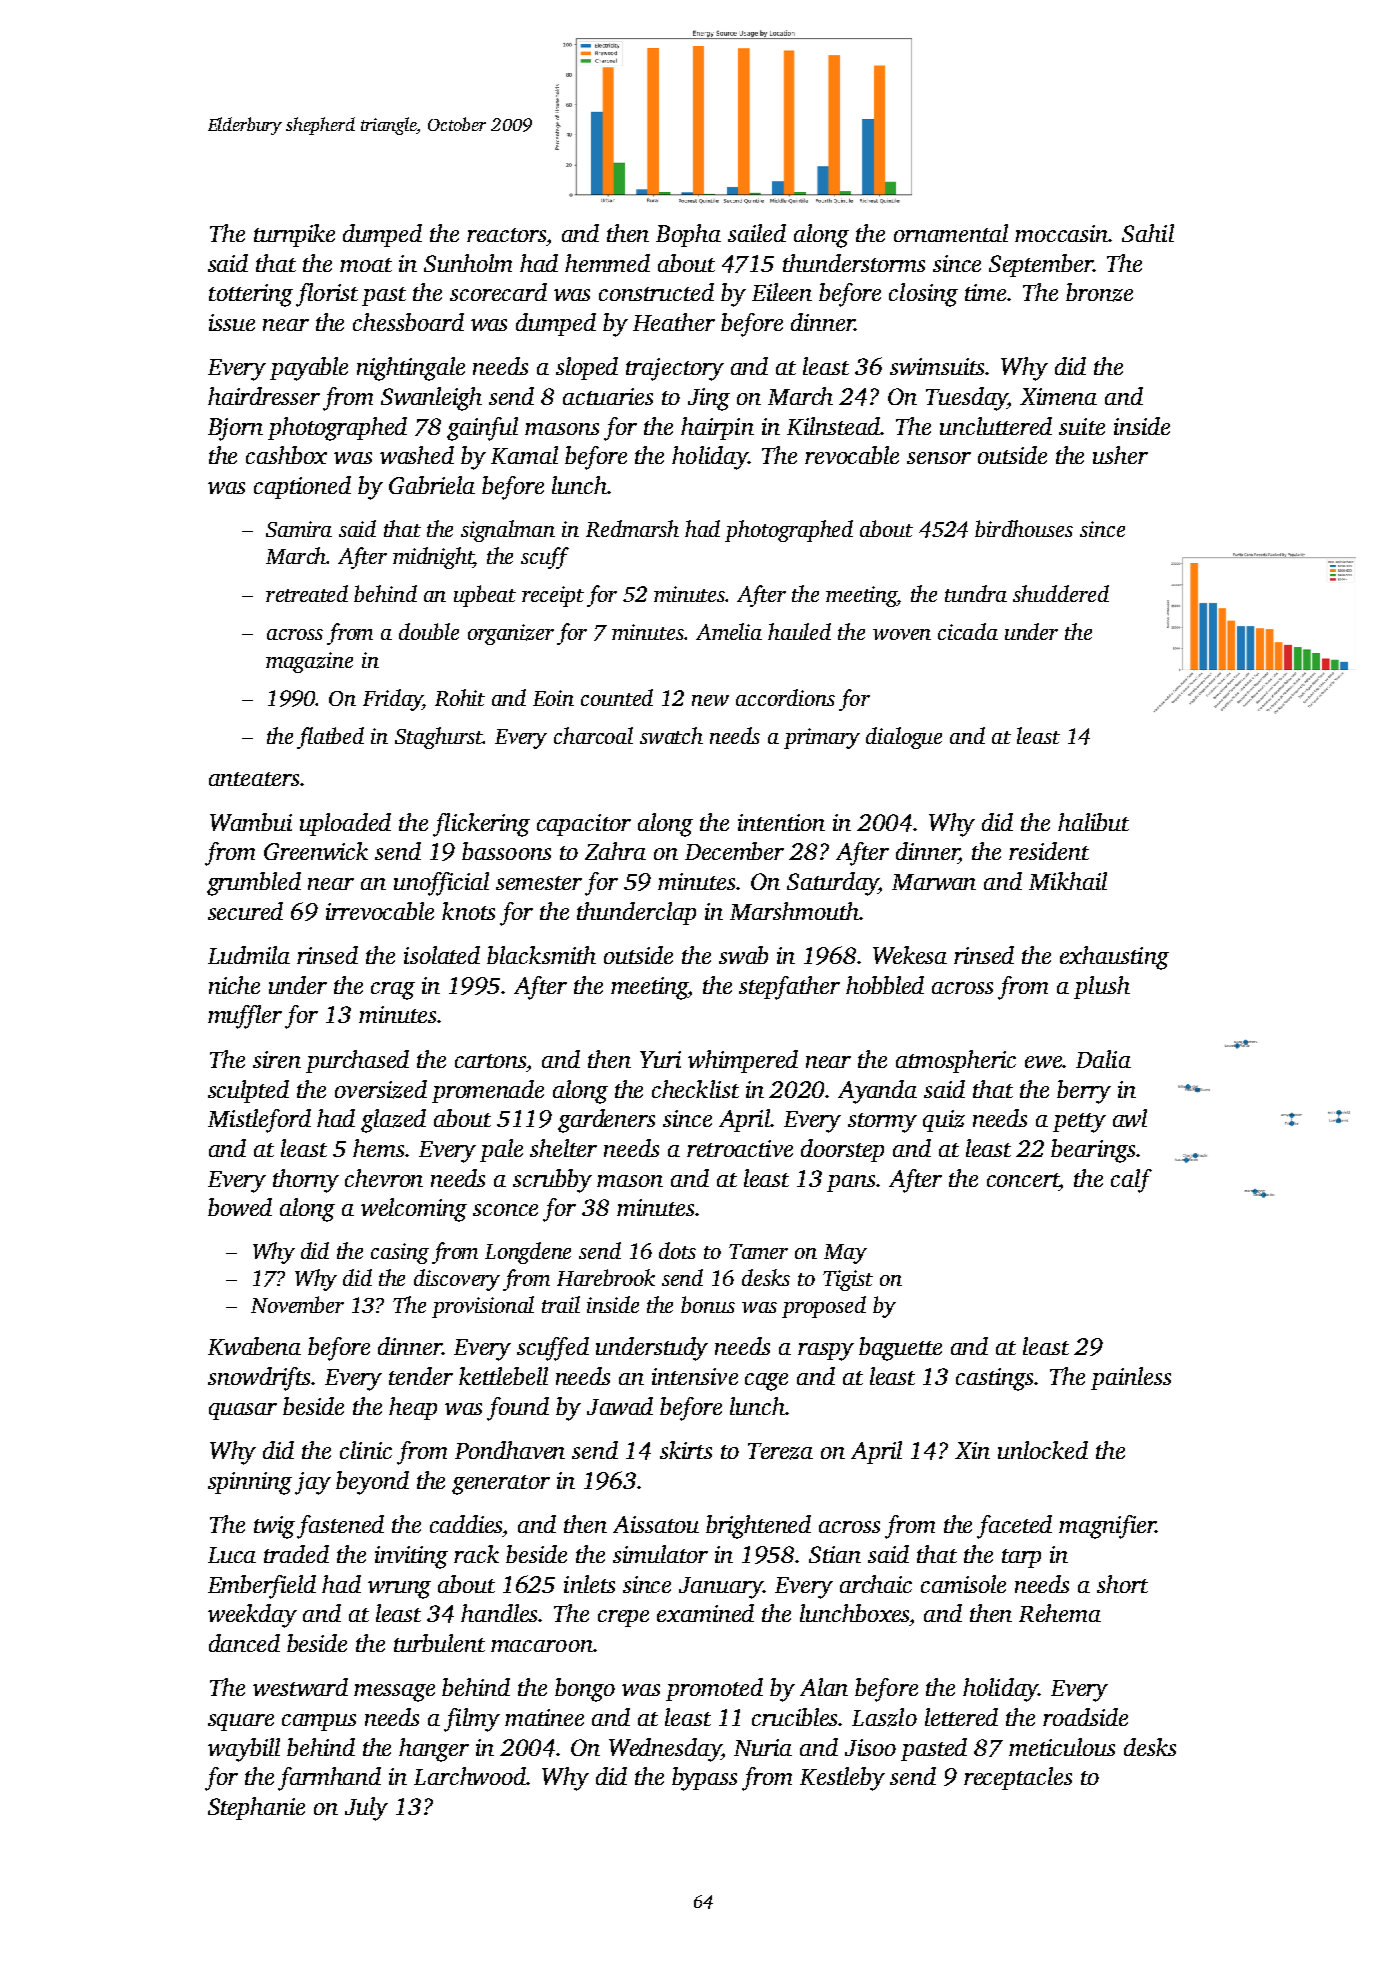  What do you see at coordinates (1148, 233) in the screenshot?
I see `Sahil` at bounding box center [1148, 233].
